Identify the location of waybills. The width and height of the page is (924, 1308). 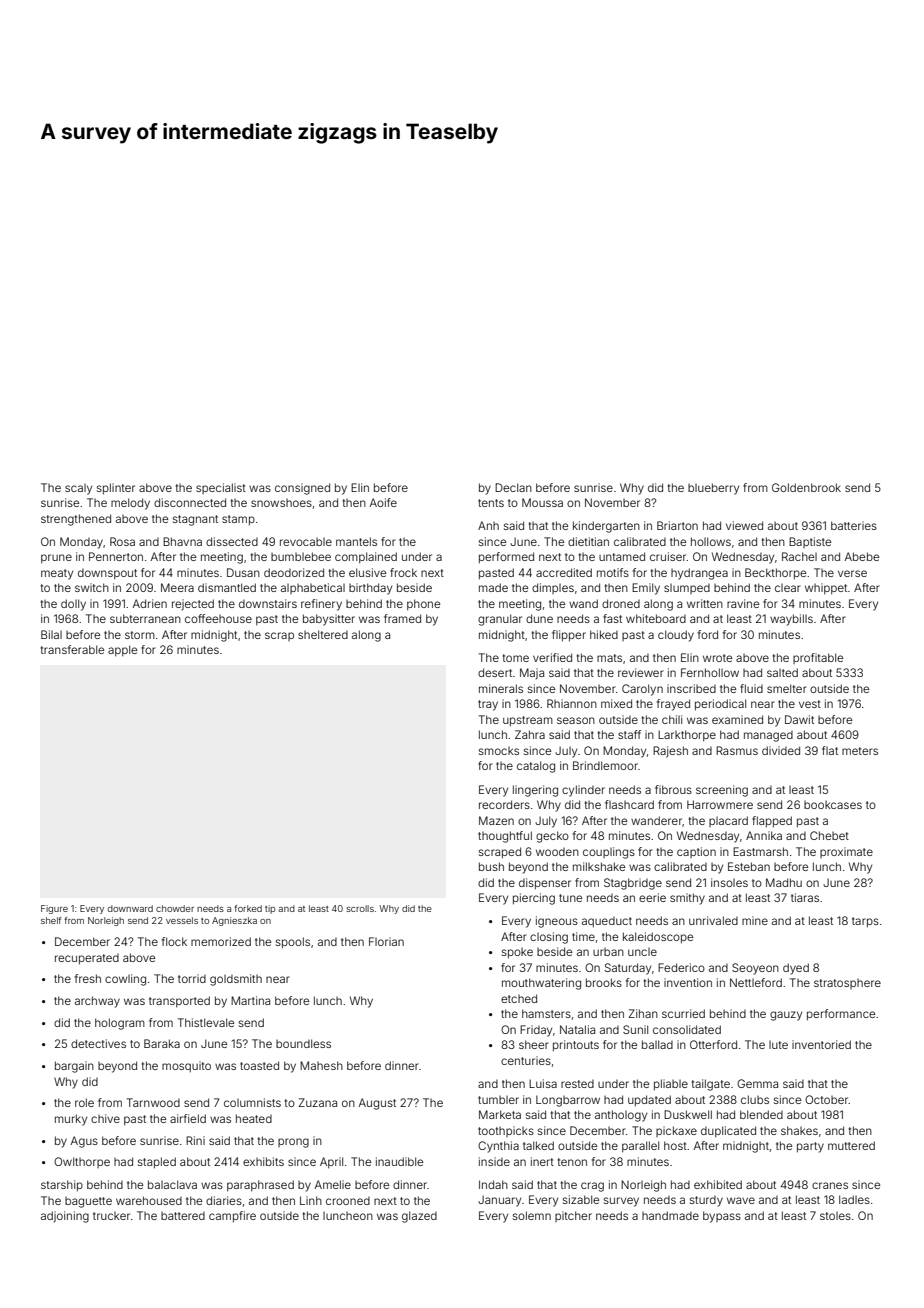
(791, 620).
